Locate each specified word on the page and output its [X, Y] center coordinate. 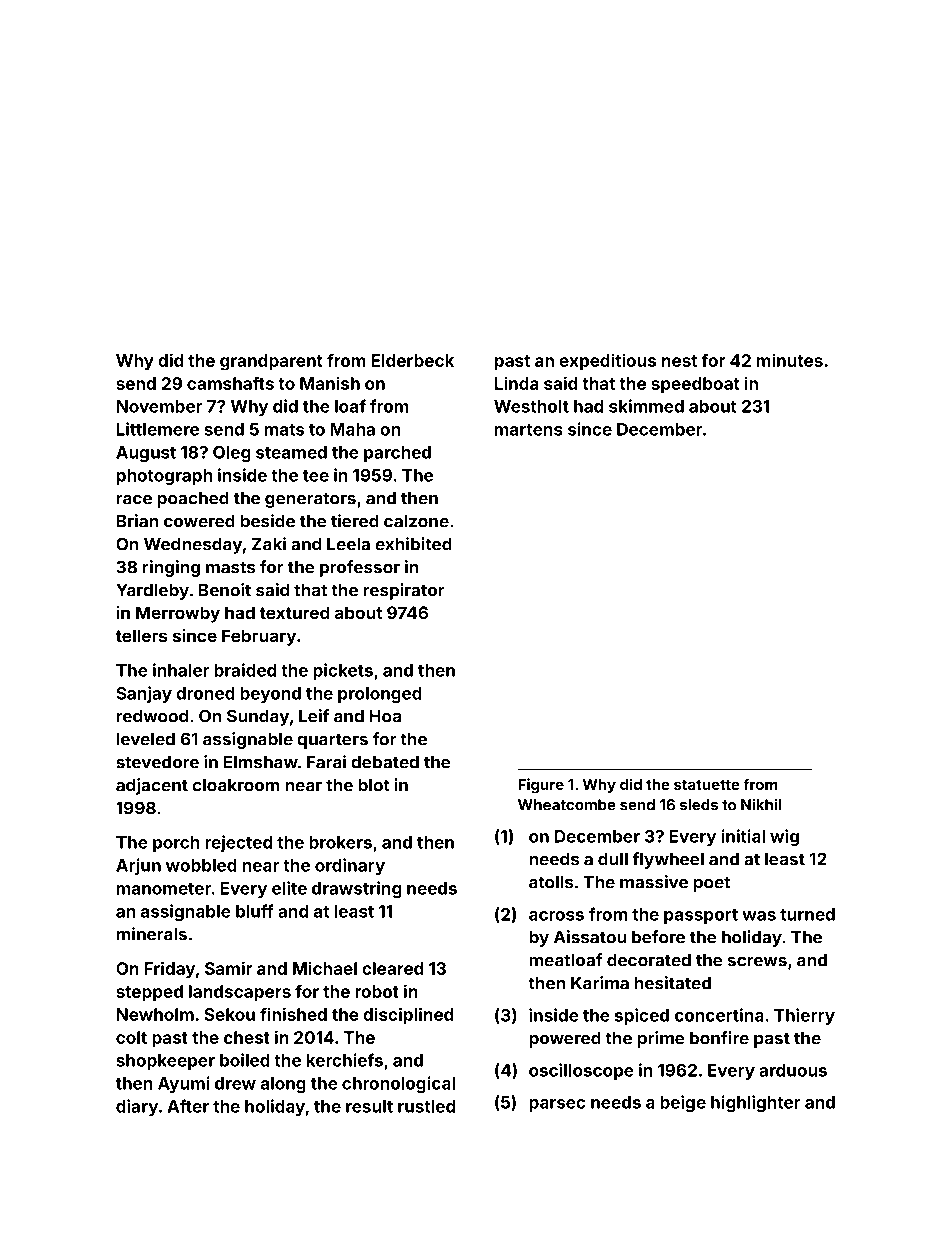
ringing [171, 568]
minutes [790, 360]
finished [293, 1014]
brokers [340, 842]
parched [397, 454]
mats [284, 430]
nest [679, 361]
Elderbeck [412, 360]
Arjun [138, 866]
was [759, 916]
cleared [392, 968]
